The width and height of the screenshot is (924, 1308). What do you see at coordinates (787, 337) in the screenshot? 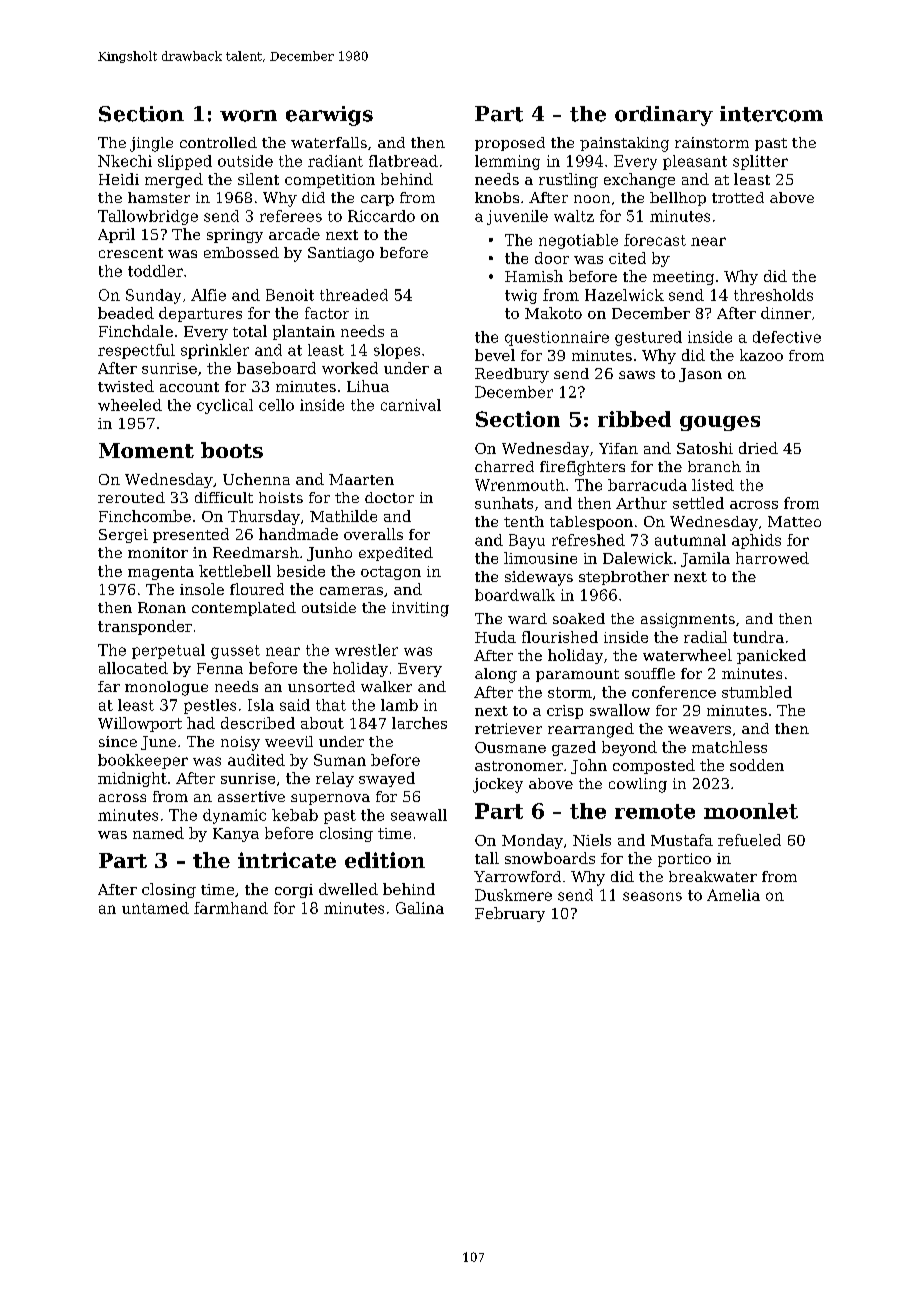
I see `defective` at bounding box center [787, 337].
